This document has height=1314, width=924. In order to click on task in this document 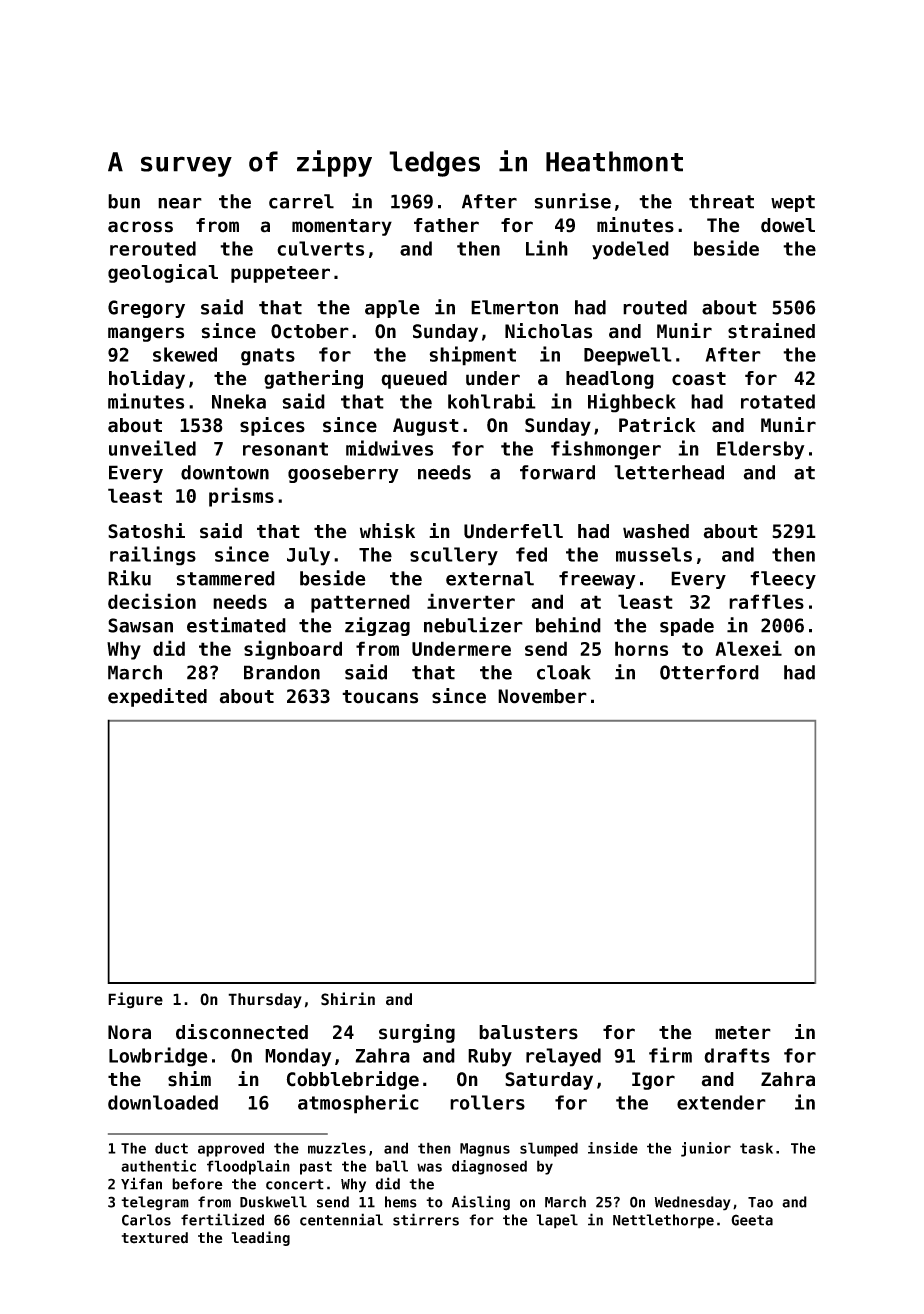, I will do `click(756, 1148)`.
